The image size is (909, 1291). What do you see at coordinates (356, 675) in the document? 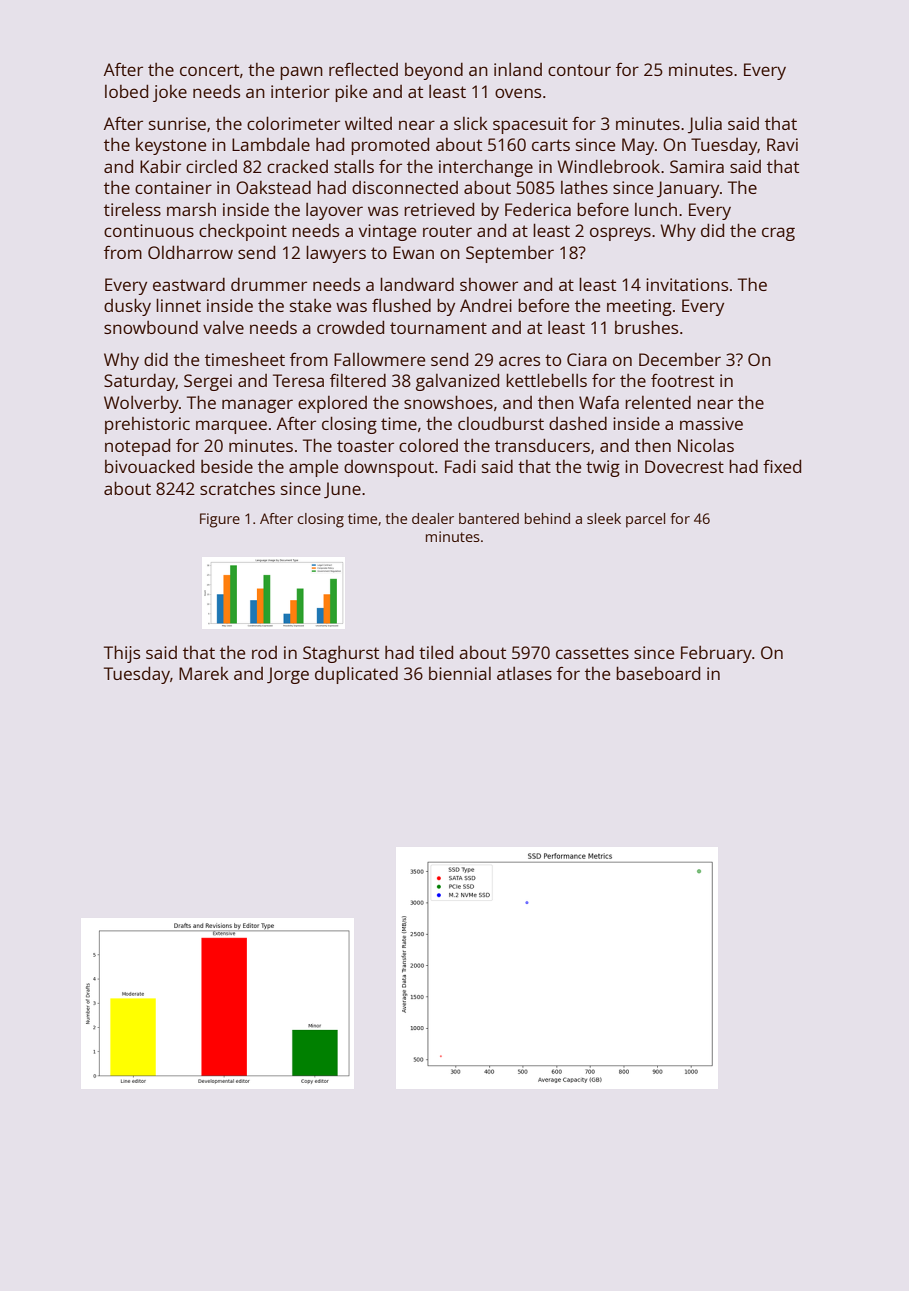
I see `duplicated` at bounding box center [356, 675].
